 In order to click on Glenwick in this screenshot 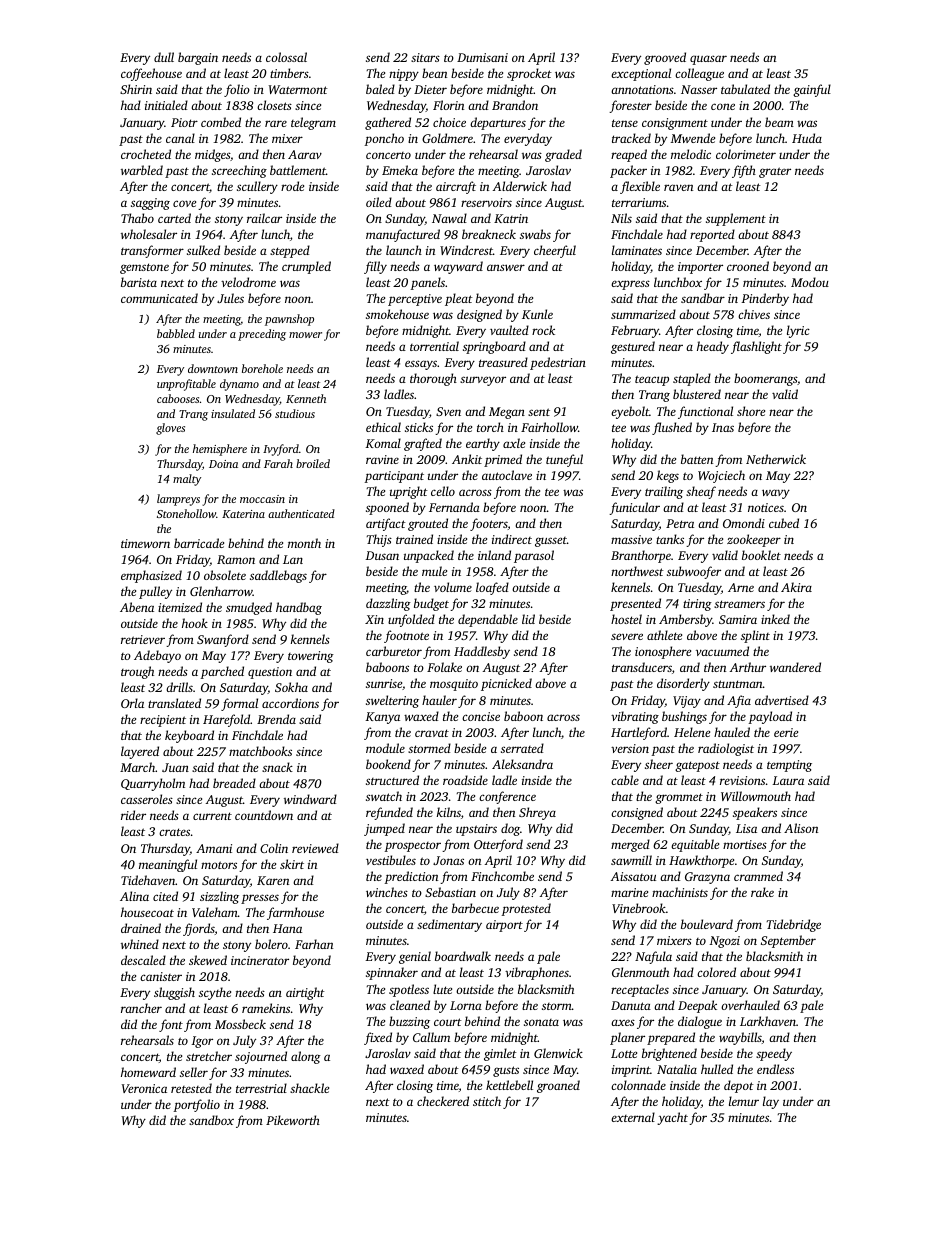, I will do `click(558, 1053)`.
